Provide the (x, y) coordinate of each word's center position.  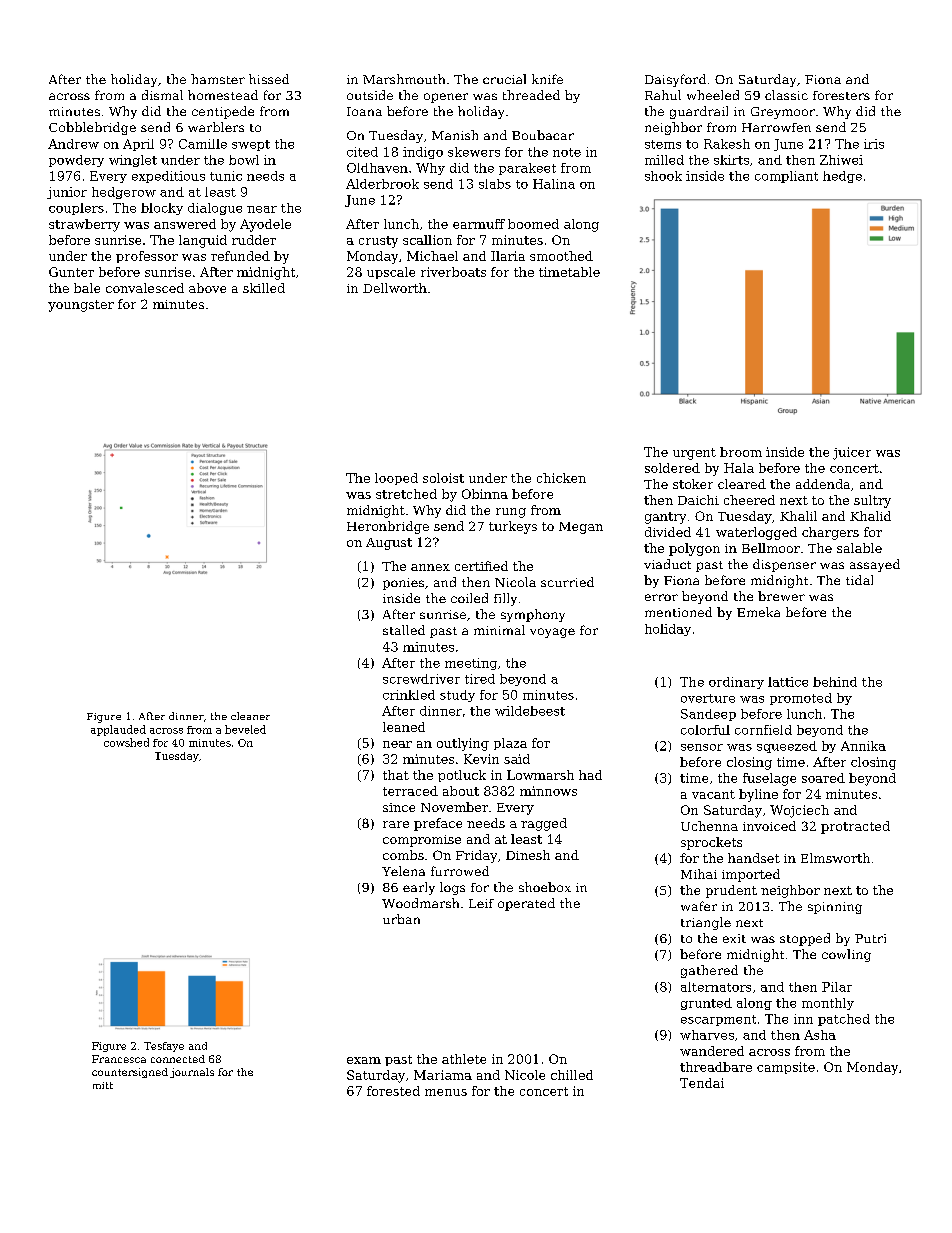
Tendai (702, 1083)
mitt (103, 1085)
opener (446, 98)
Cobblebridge (92, 128)
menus (446, 1092)
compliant (786, 177)
